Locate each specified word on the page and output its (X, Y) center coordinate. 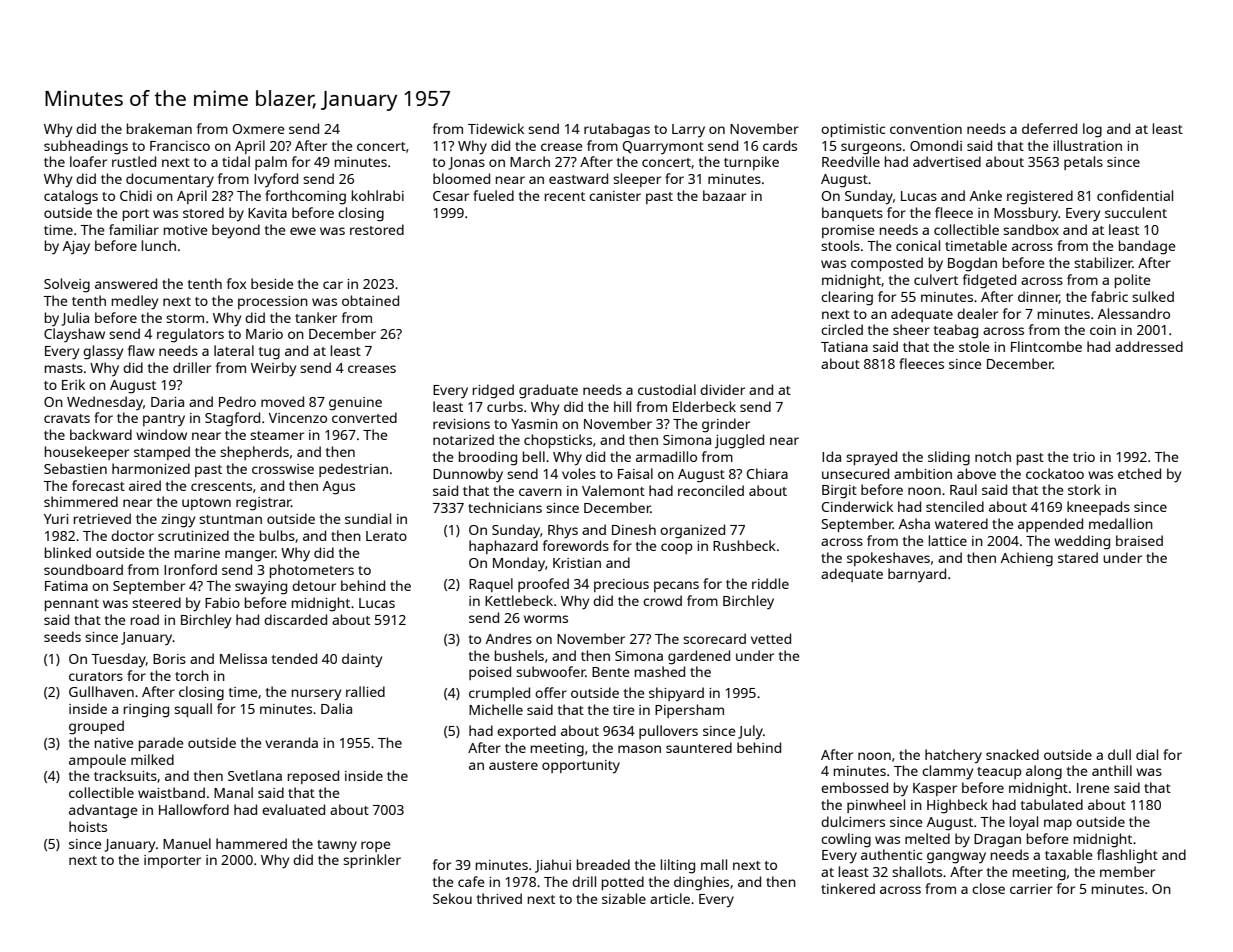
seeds (62, 636)
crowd (662, 600)
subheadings (86, 147)
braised (1139, 540)
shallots (917, 871)
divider (722, 389)
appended (1050, 525)
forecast (98, 485)
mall (714, 864)
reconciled (711, 490)
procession (273, 302)
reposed (313, 777)
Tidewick (496, 128)
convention (926, 129)
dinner (1039, 297)
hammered (251, 843)
